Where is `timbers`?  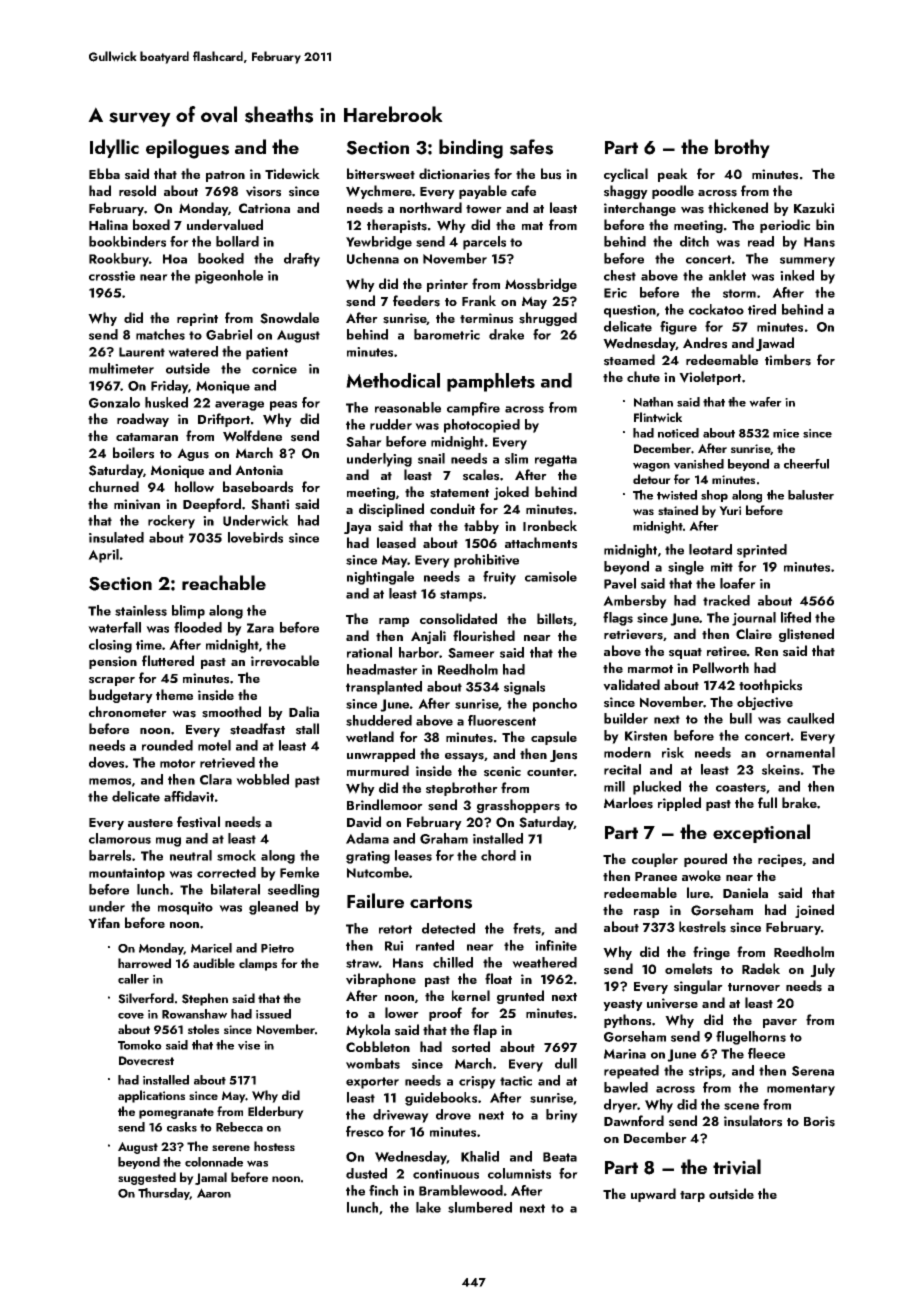 timbers is located at coordinates (788, 360).
